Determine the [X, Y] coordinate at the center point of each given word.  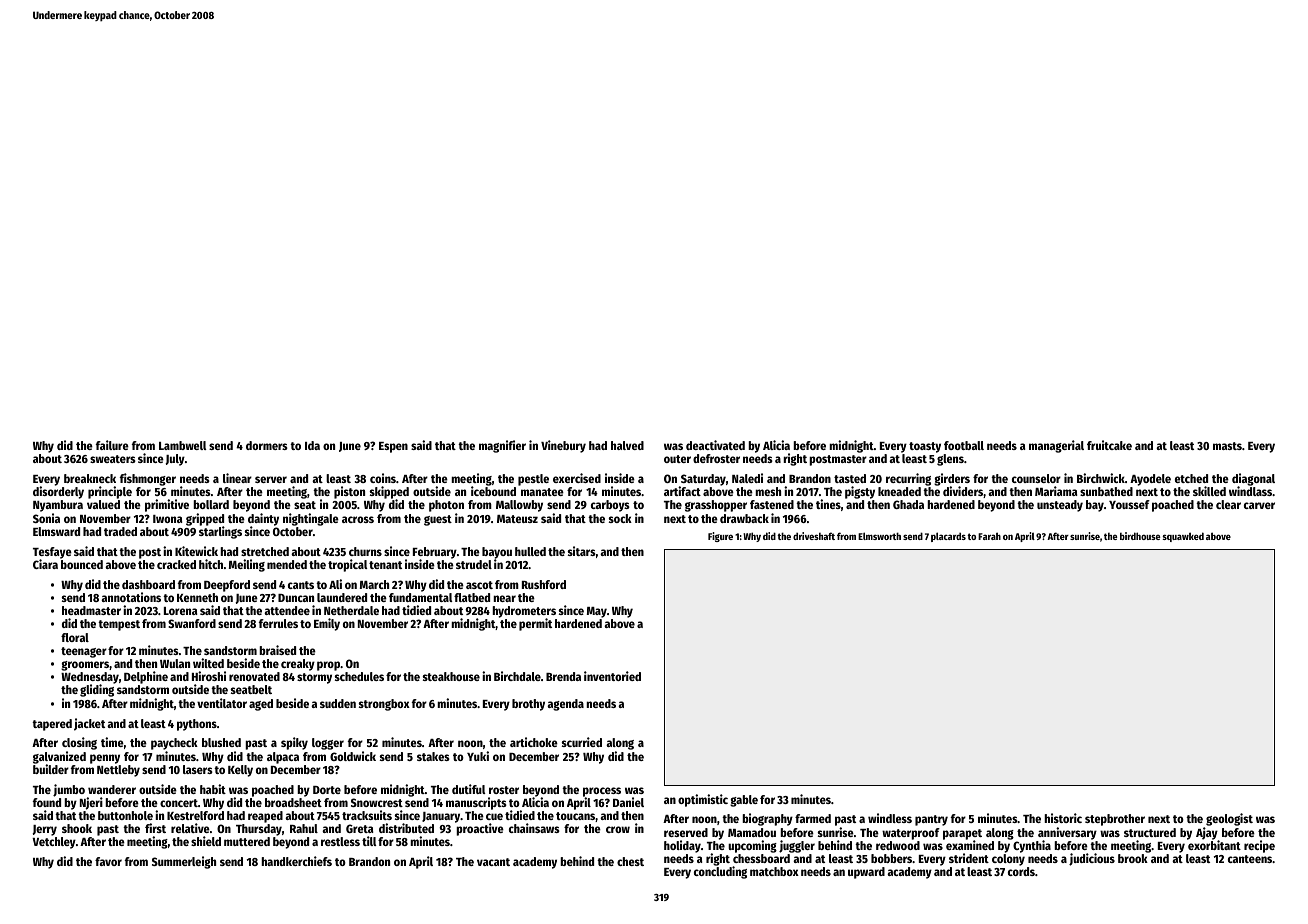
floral [75, 637]
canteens [1250, 859]
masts [1227, 446]
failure [112, 445]
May [597, 612]
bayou [497, 553]
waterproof [911, 834]
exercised [577, 478]
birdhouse [1140, 536]
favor [108, 861]
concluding [720, 873]
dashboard [148, 584]
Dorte [327, 790]
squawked [1183, 537]
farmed [813, 818]
